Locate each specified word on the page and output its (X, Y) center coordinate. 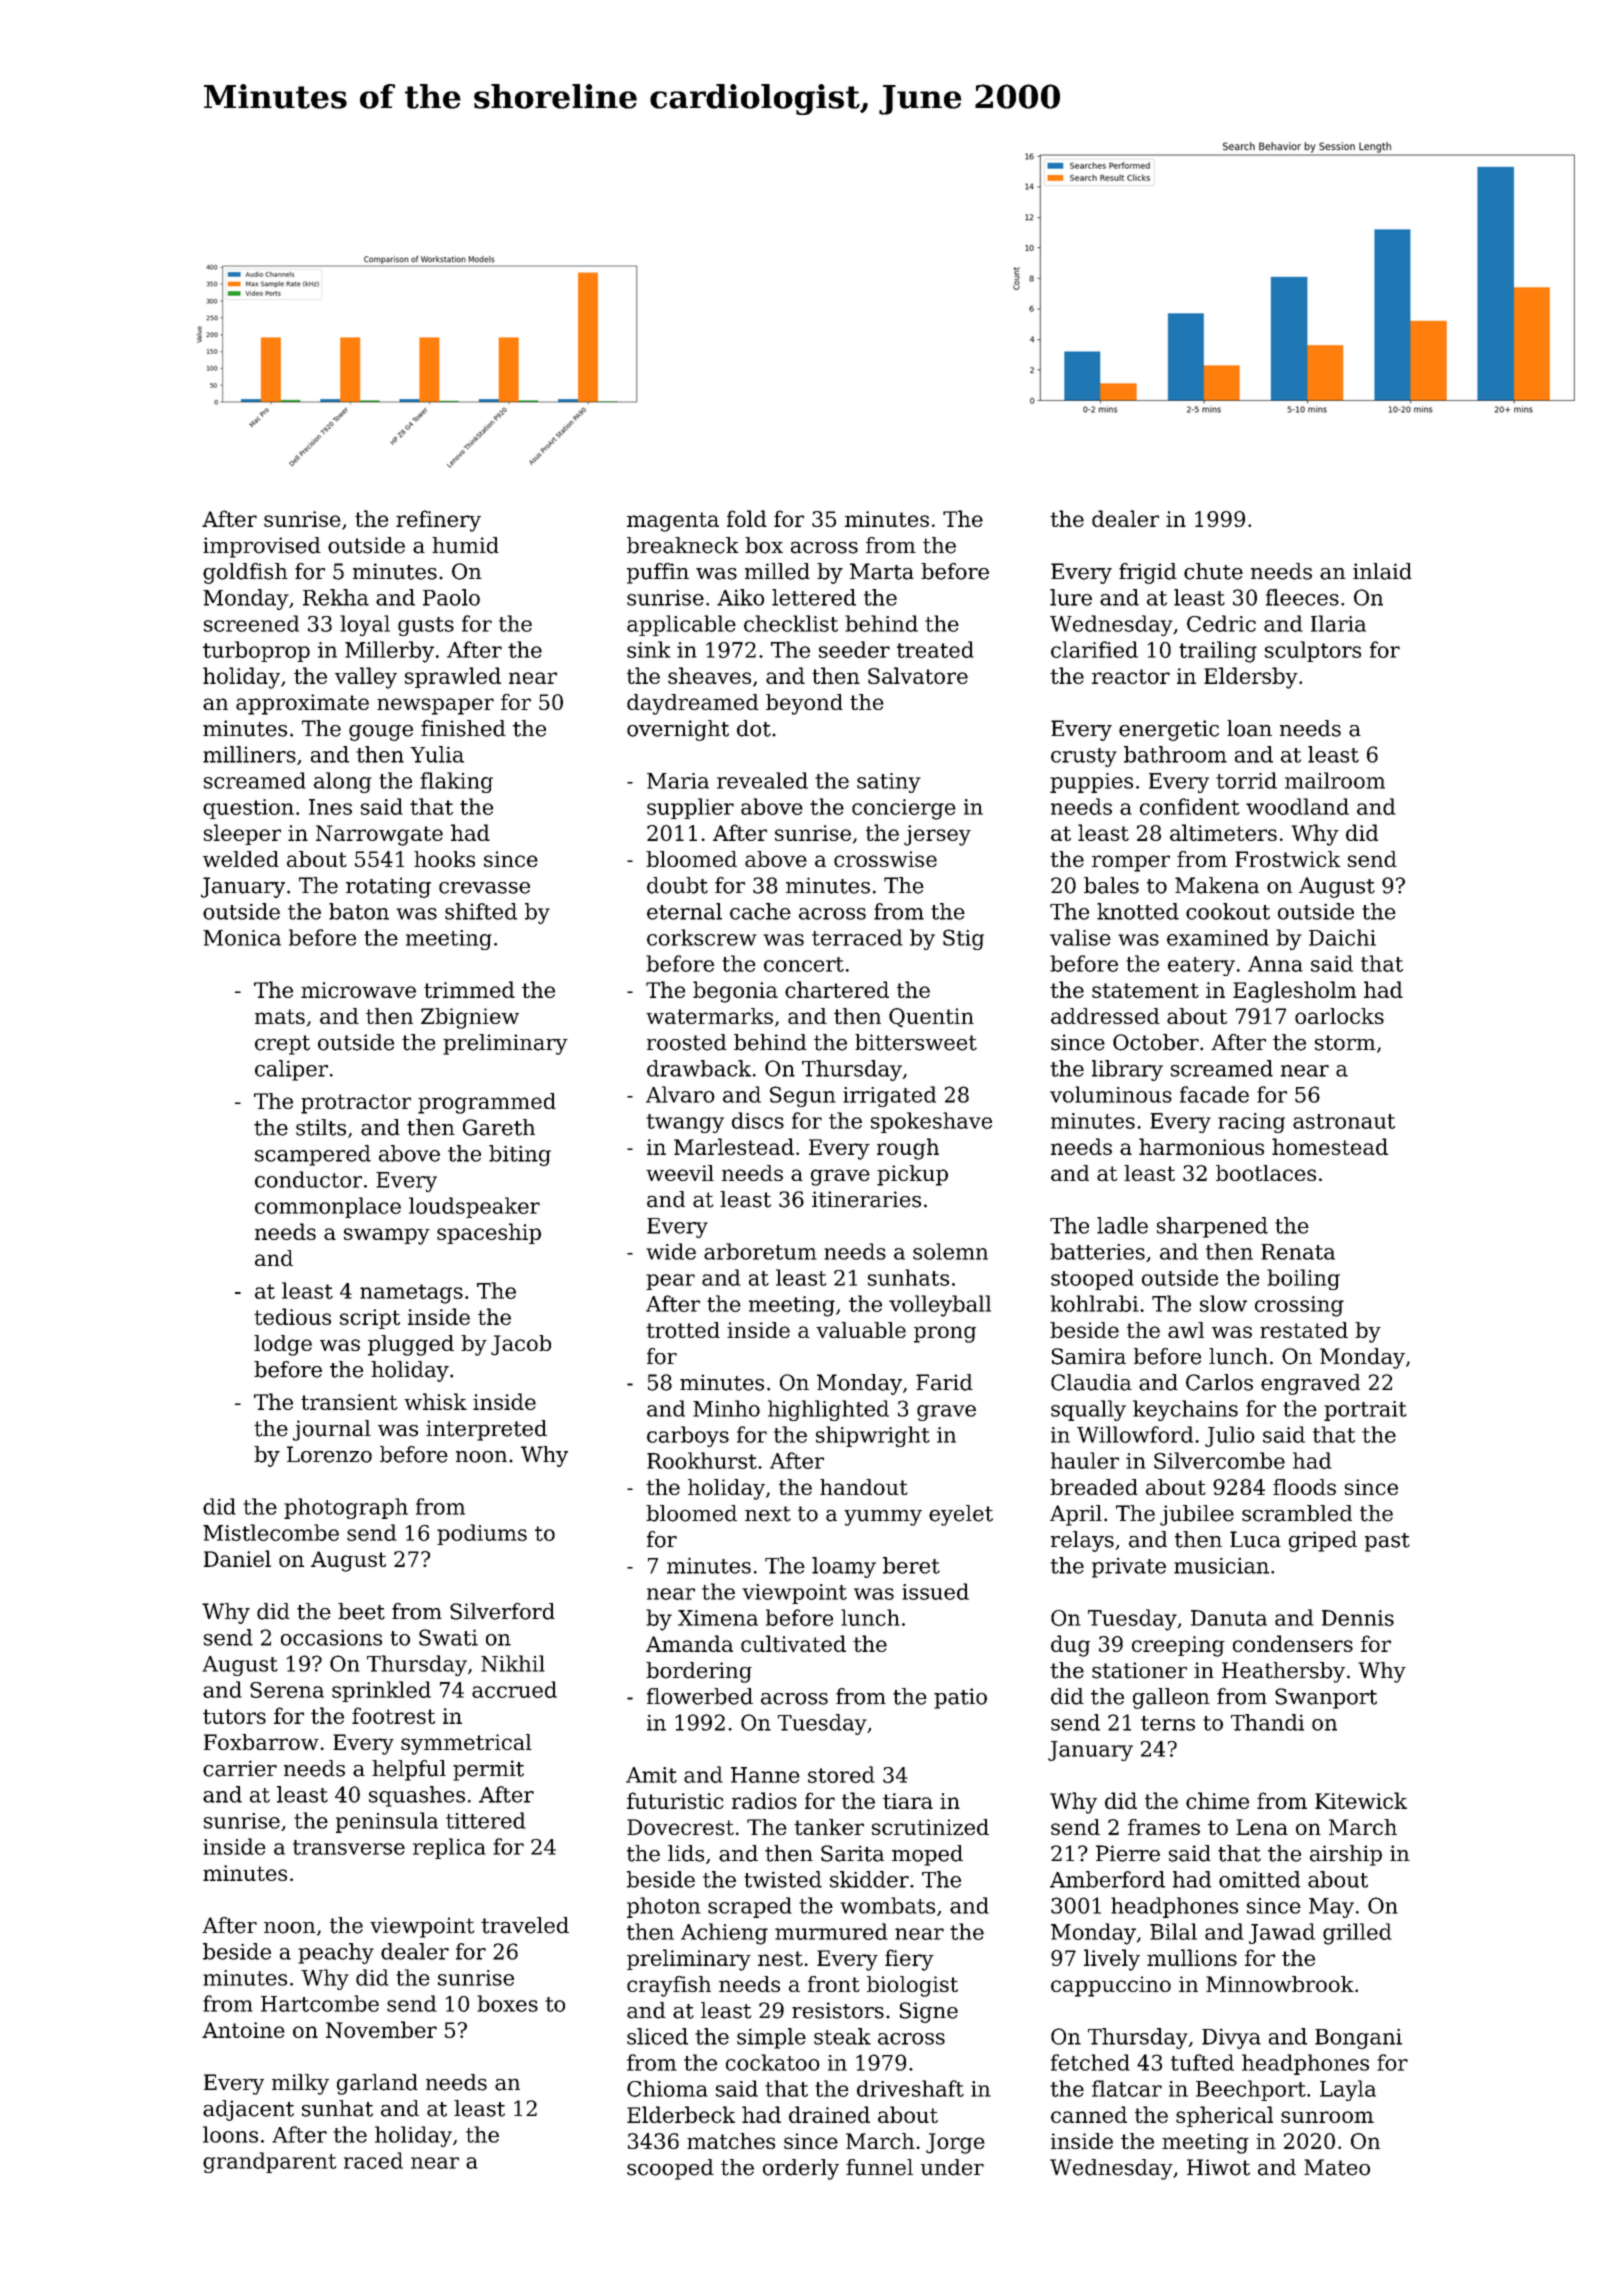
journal (332, 1430)
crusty (1084, 757)
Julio (1230, 1436)
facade (1214, 1094)
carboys (688, 1436)
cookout (1228, 911)
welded (241, 859)
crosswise (885, 859)
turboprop (256, 651)
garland (377, 2084)
